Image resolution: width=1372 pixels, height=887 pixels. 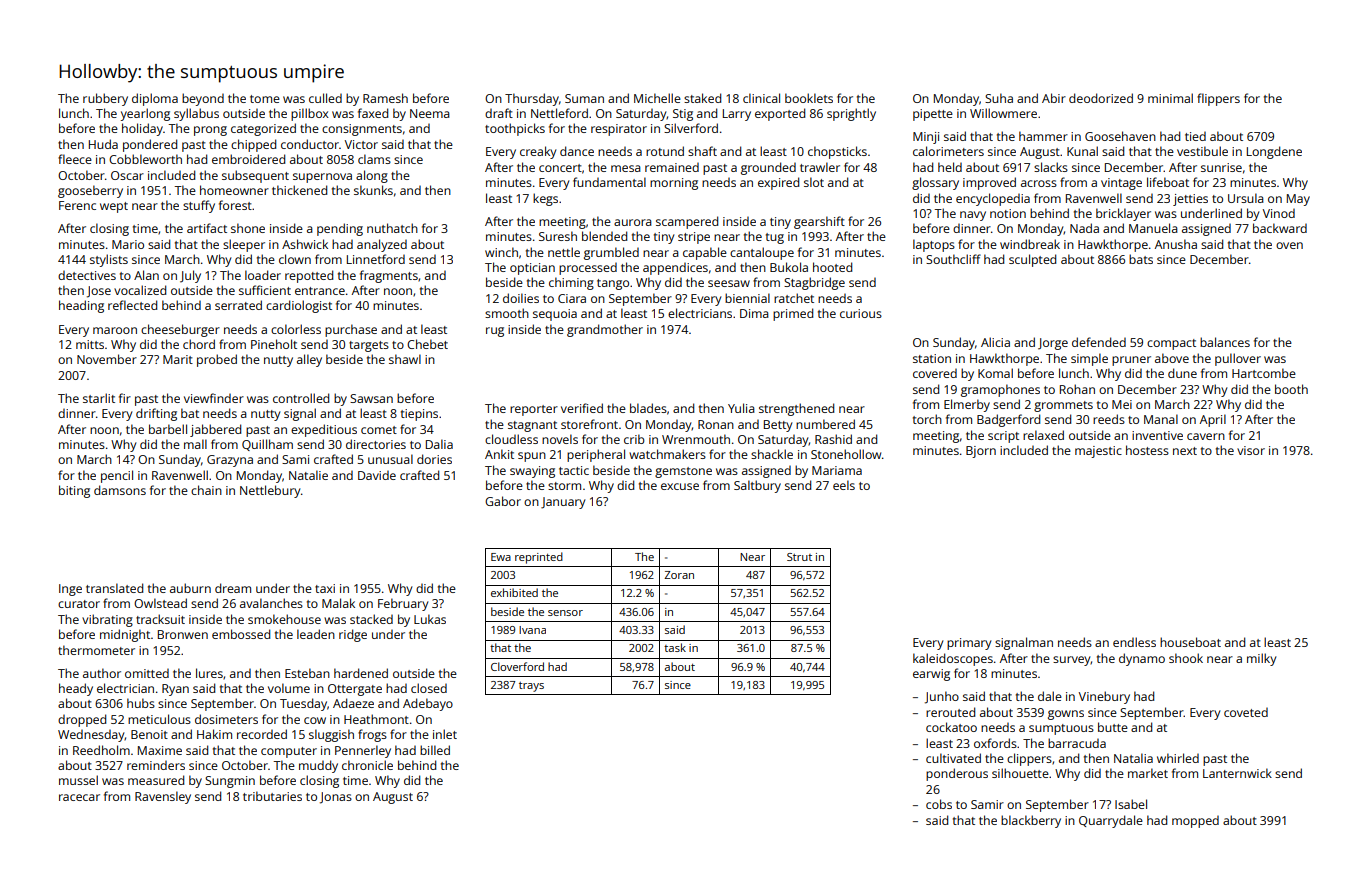 I want to click on billed, so click(x=435, y=750).
